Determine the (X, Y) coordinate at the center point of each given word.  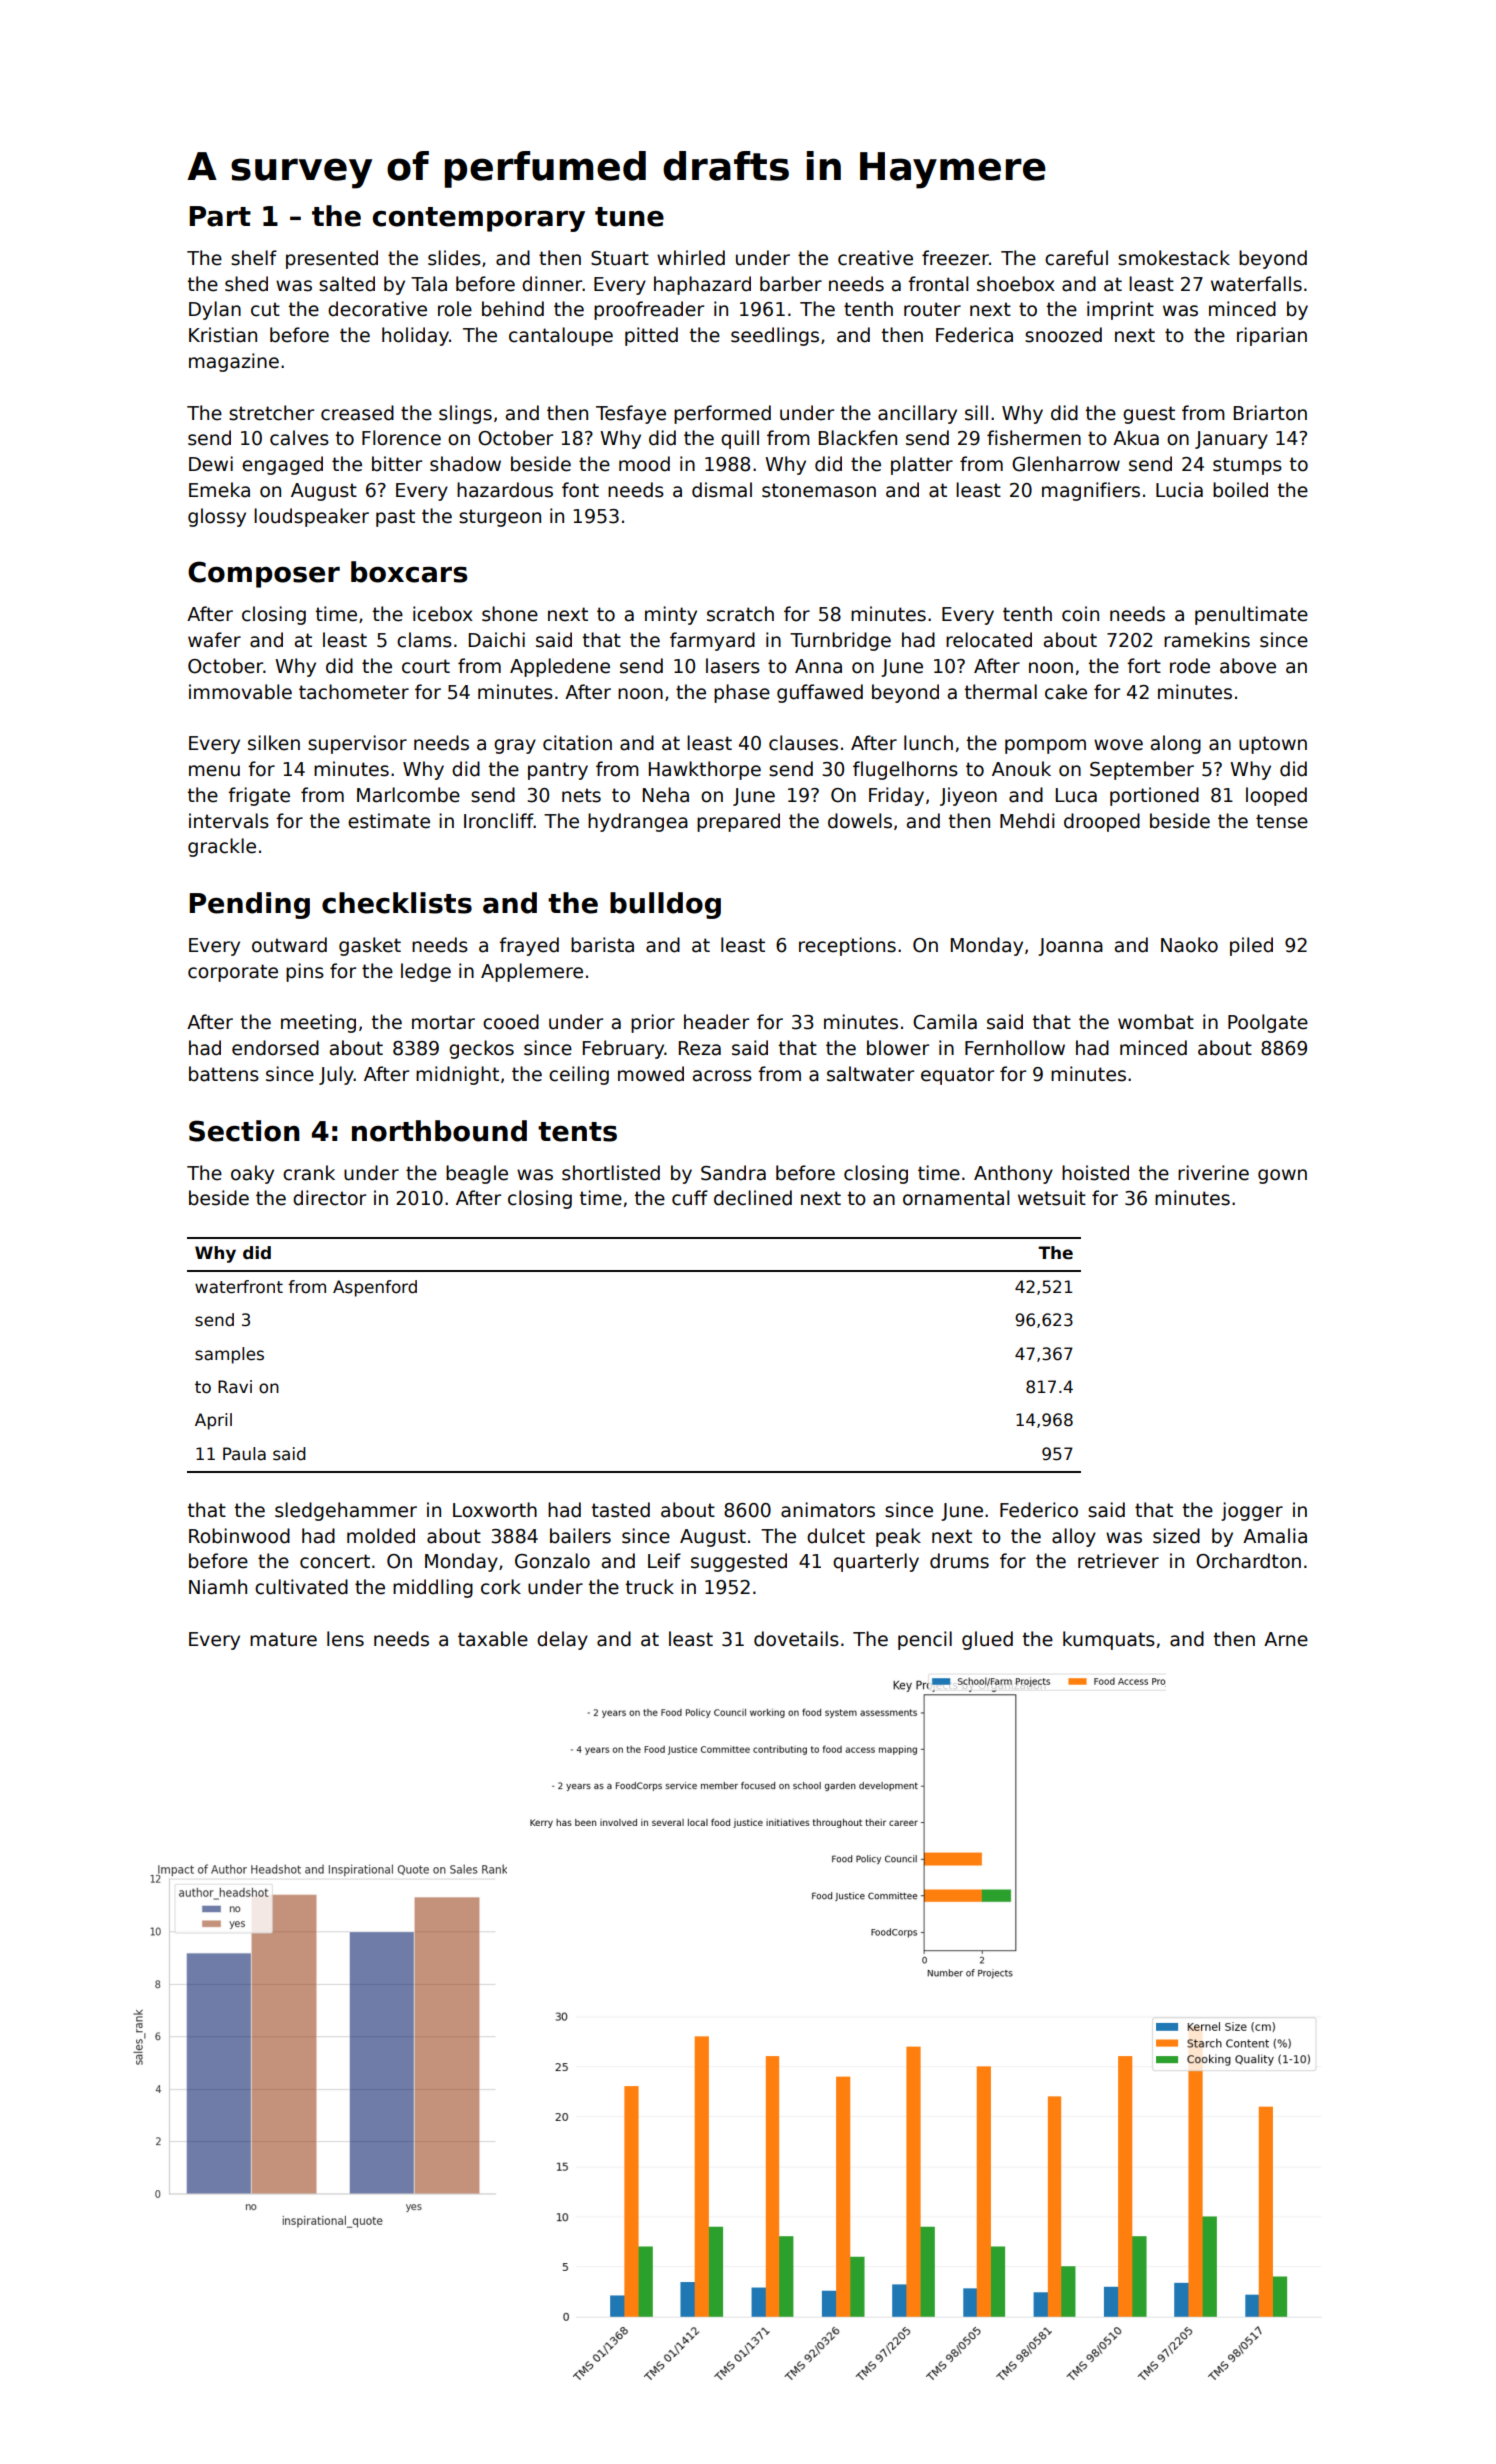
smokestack (1174, 258)
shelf (254, 258)
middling (433, 1588)
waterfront (239, 1287)
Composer (264, 574)
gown (1282, 1176)
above (1248, 666)
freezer (955, 258)
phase (742, 693)
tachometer (354, 692)
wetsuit (1052, 1198)
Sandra (733, 1173)
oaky (252, 1174)
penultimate (1251, 615)
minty (671, 615)
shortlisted (611, 1173)
